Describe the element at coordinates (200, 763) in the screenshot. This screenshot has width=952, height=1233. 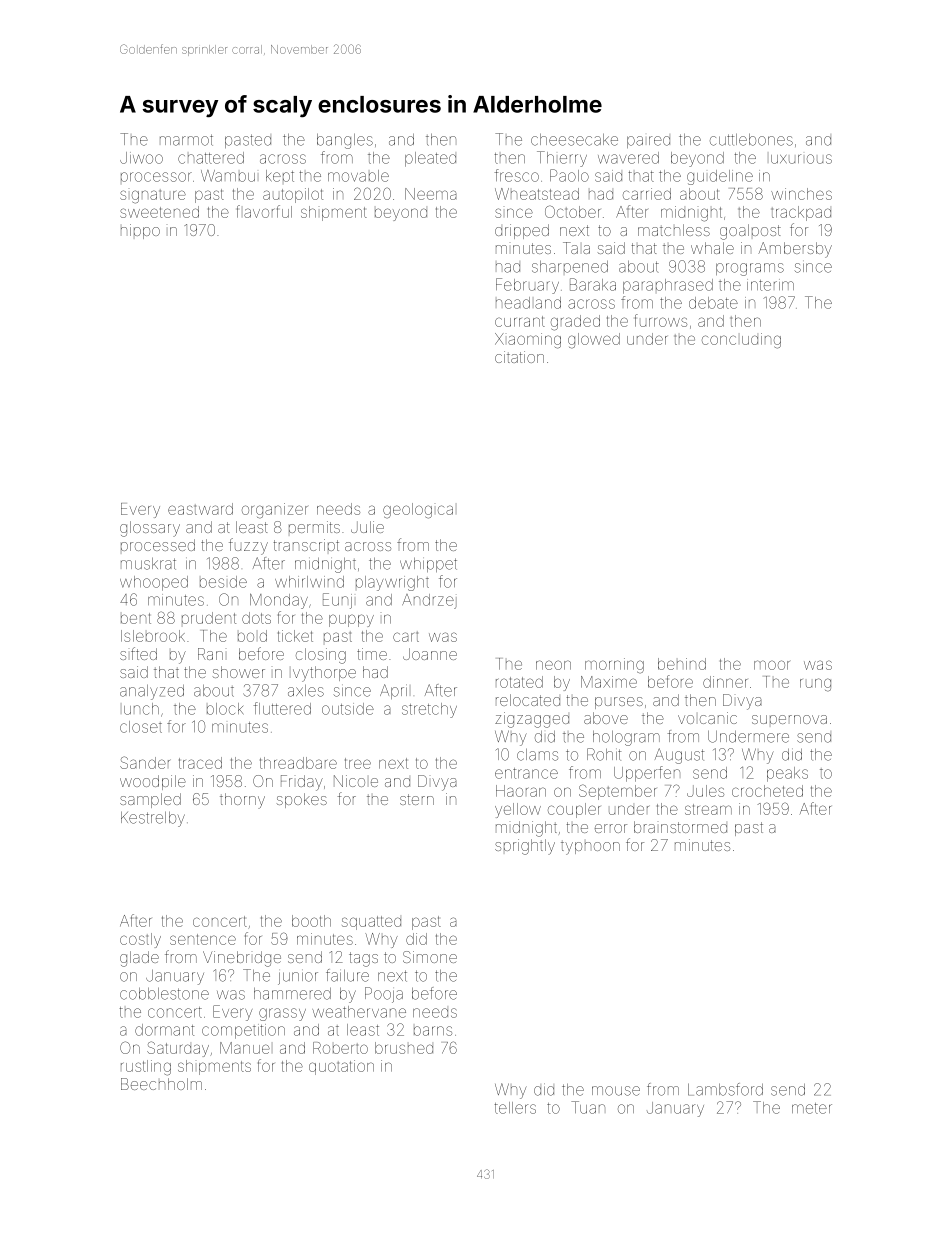
I see `traced` at that location.
